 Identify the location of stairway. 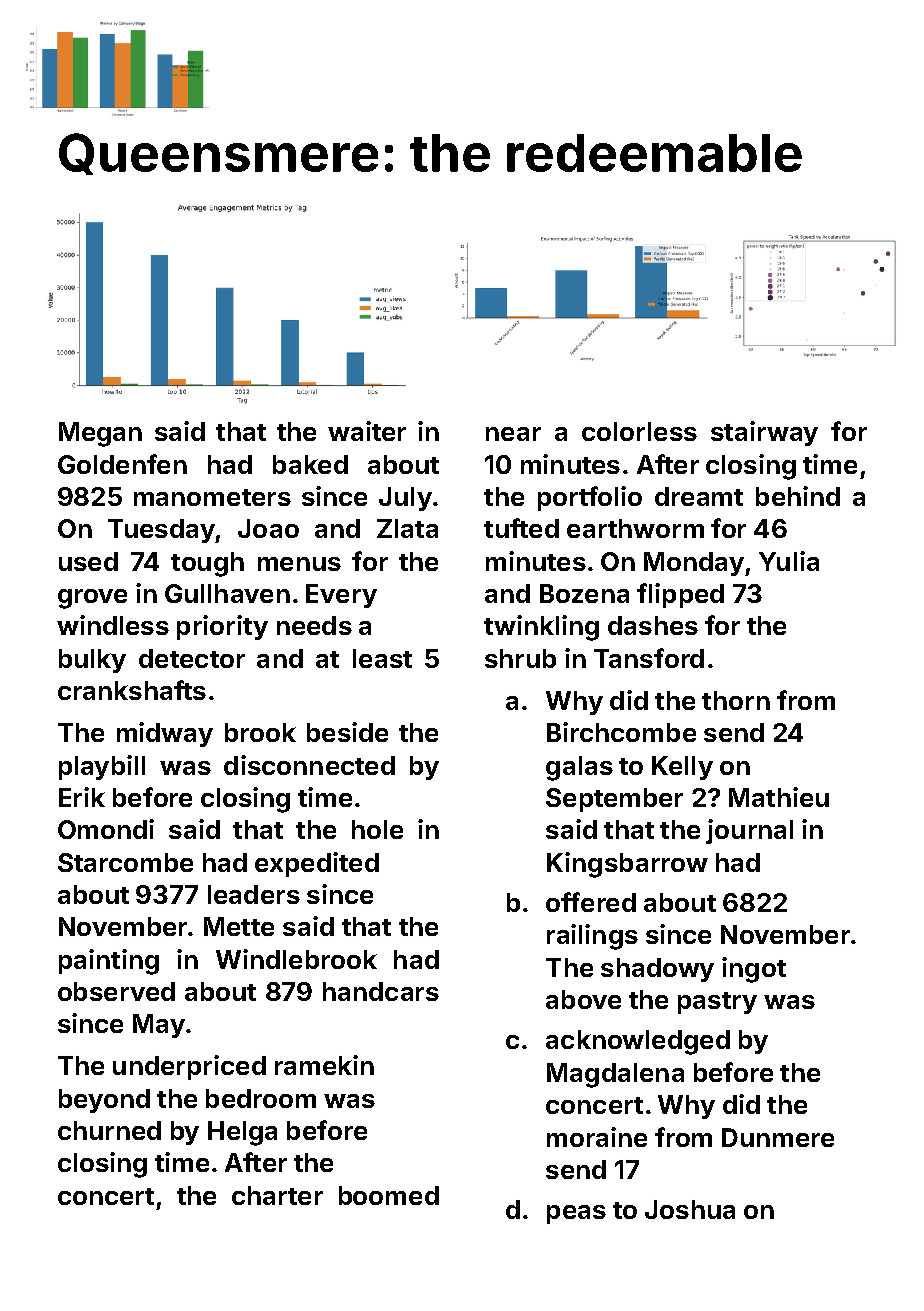
(764, 433).
